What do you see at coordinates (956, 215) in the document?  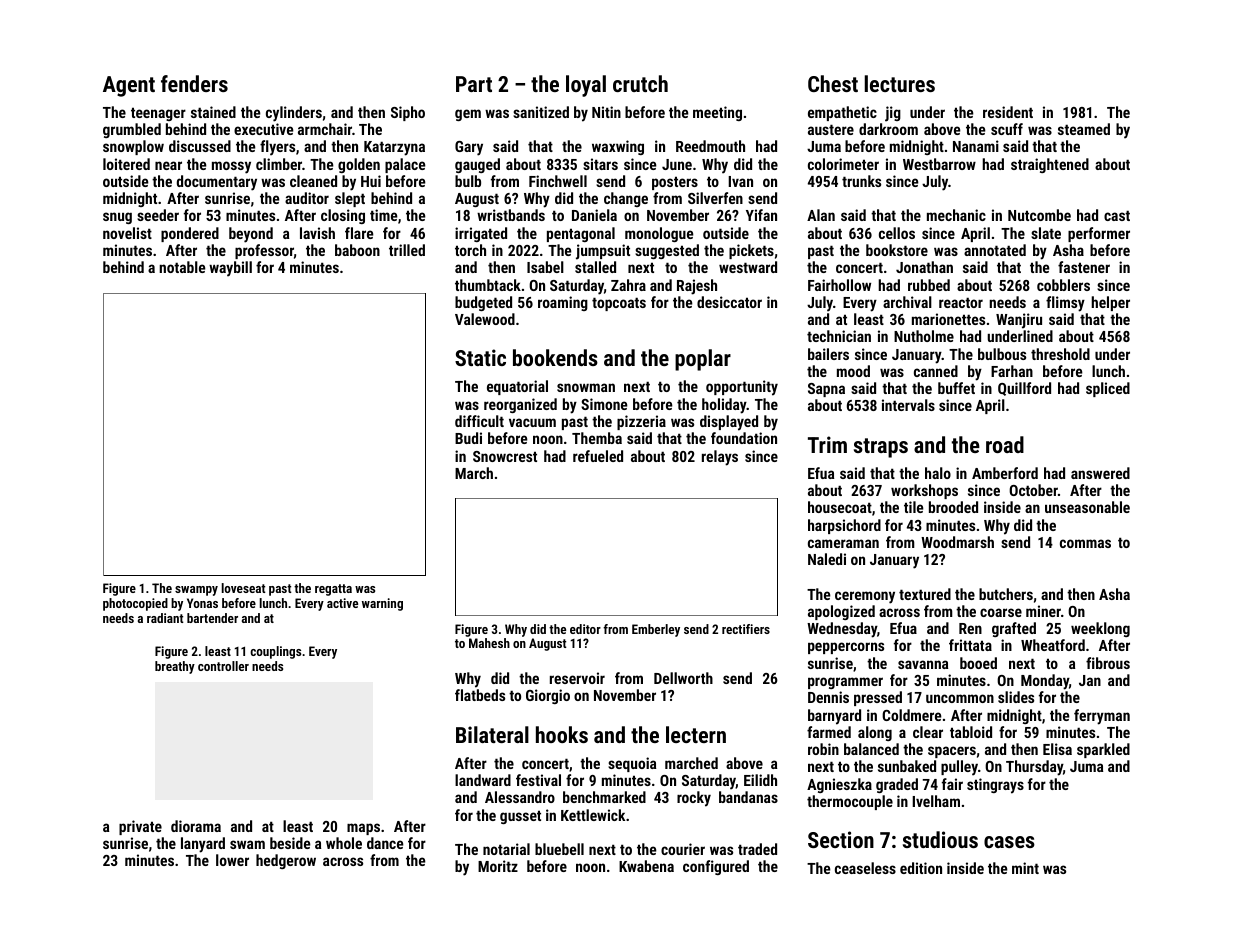 I see `mechanic` at bounding box center [956, 215].
